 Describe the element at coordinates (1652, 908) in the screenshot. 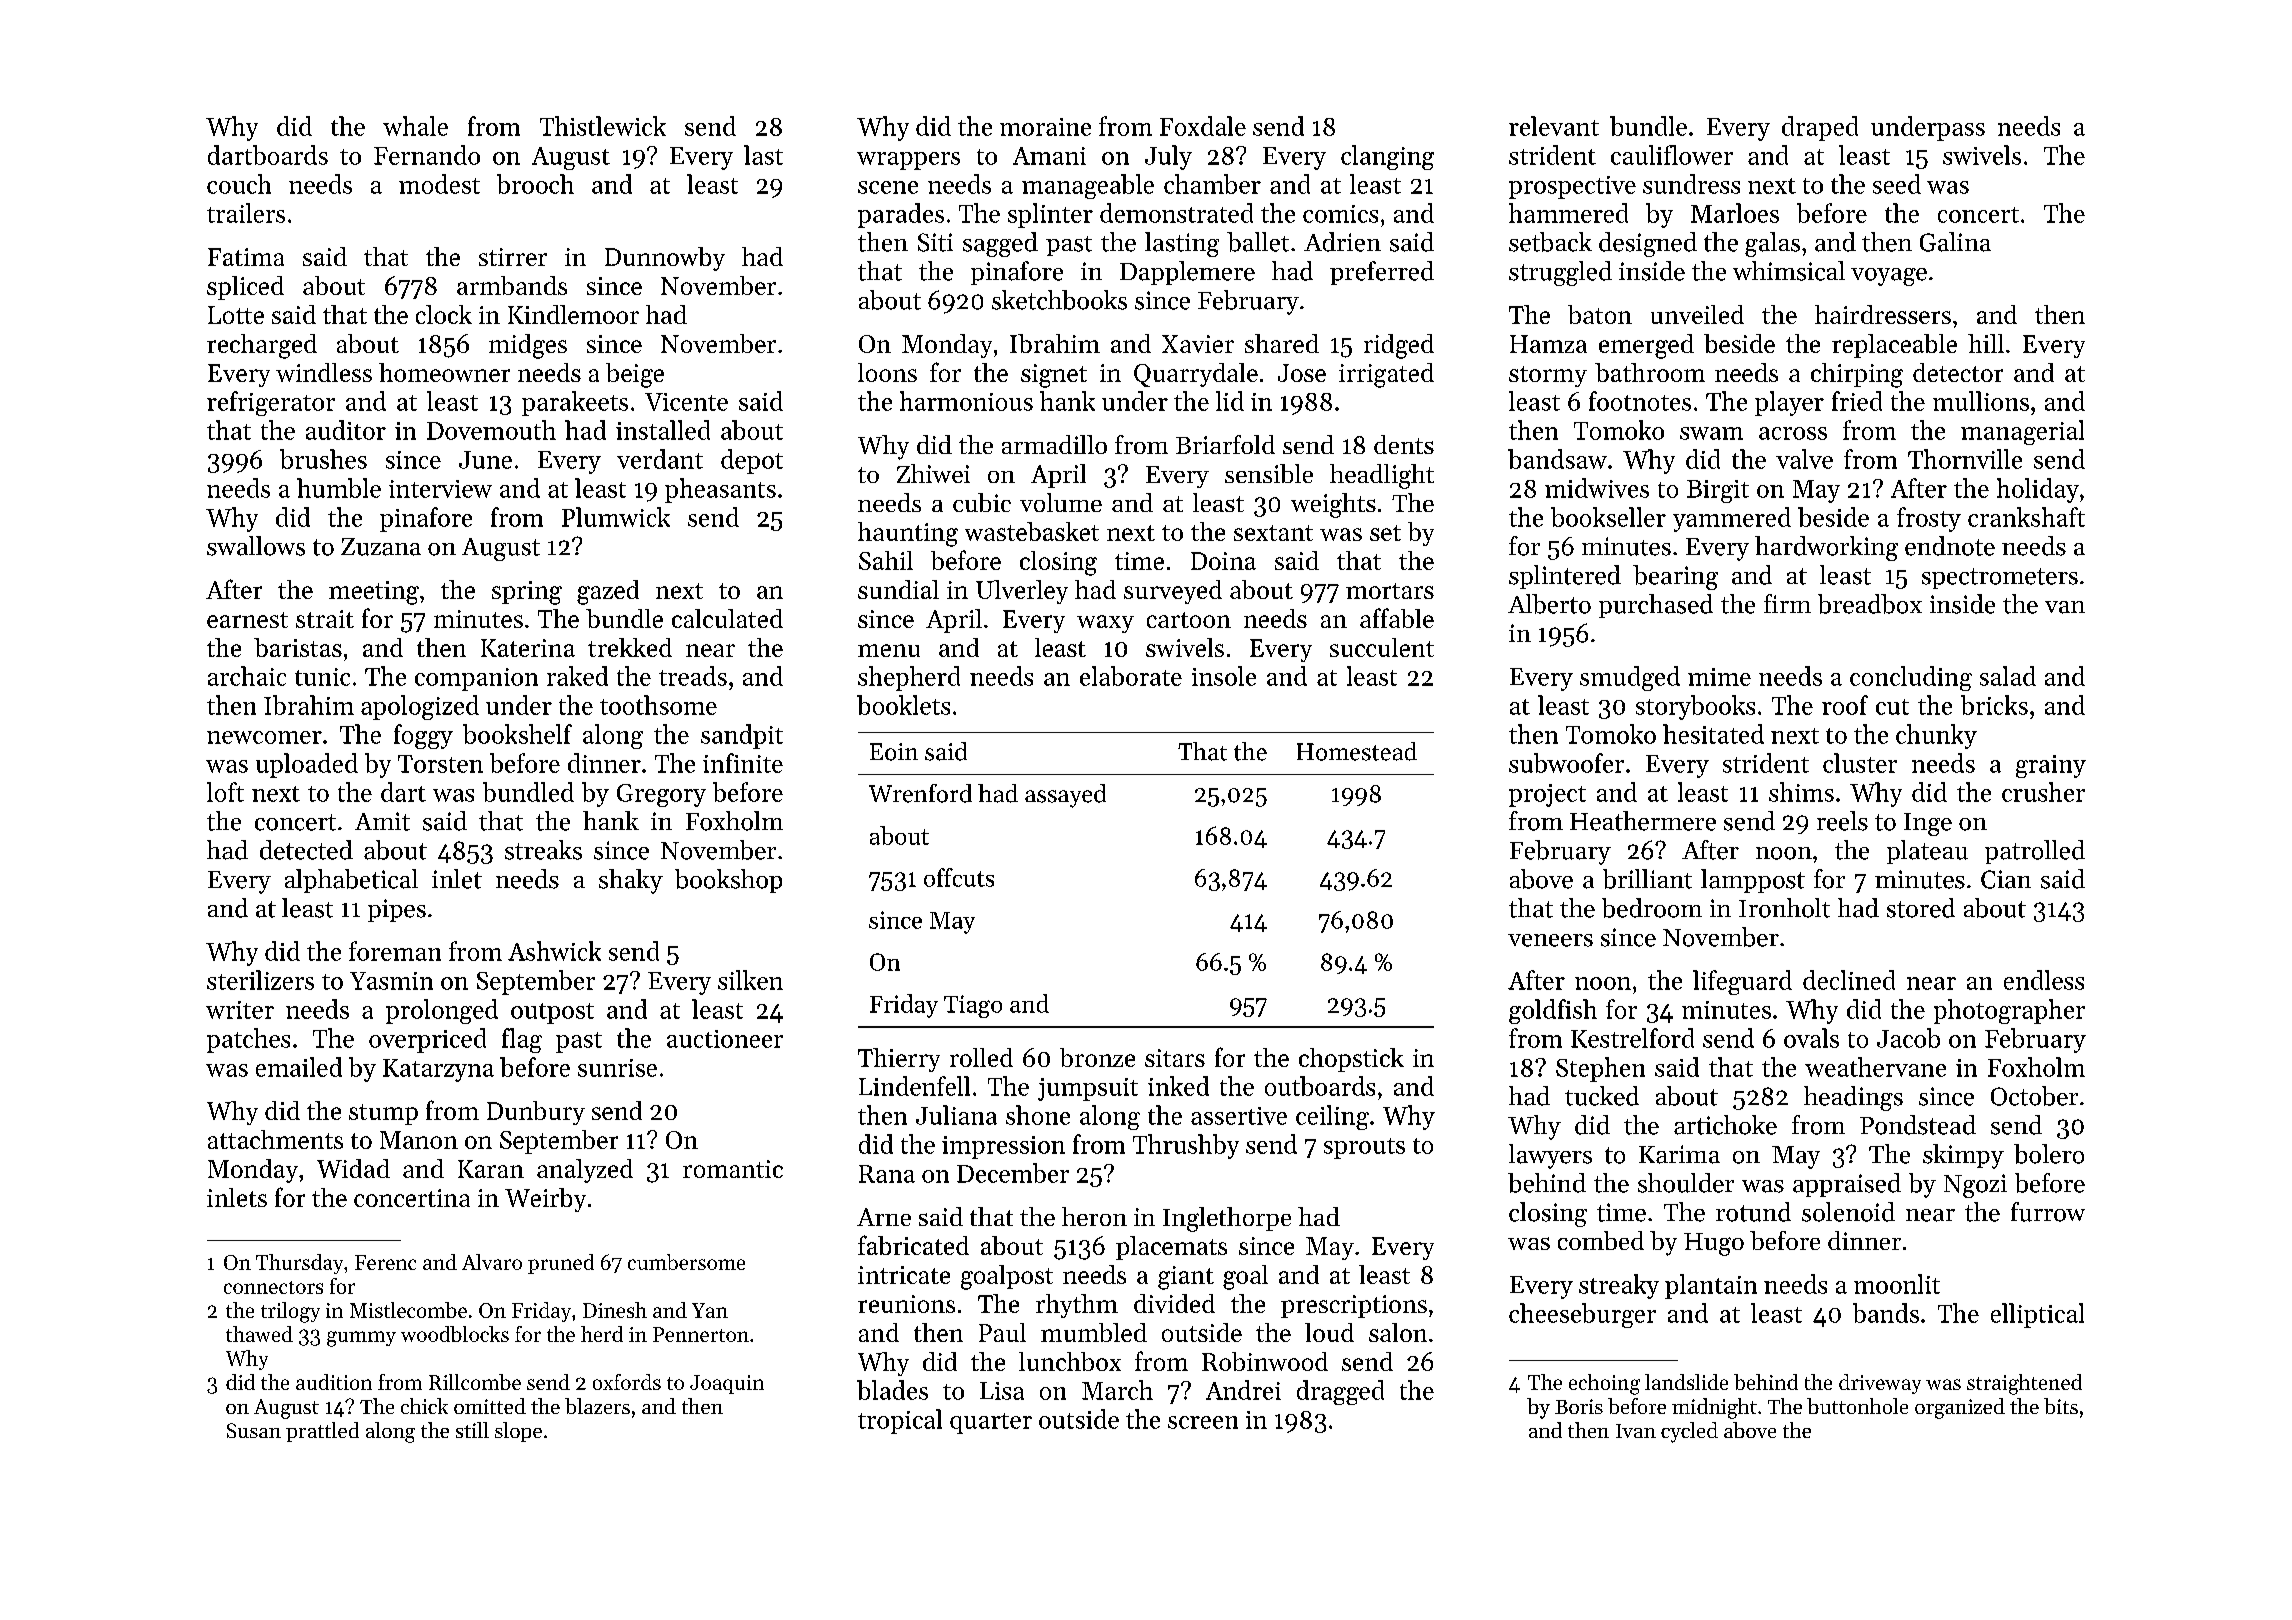

I see `bedroom` at that location.
